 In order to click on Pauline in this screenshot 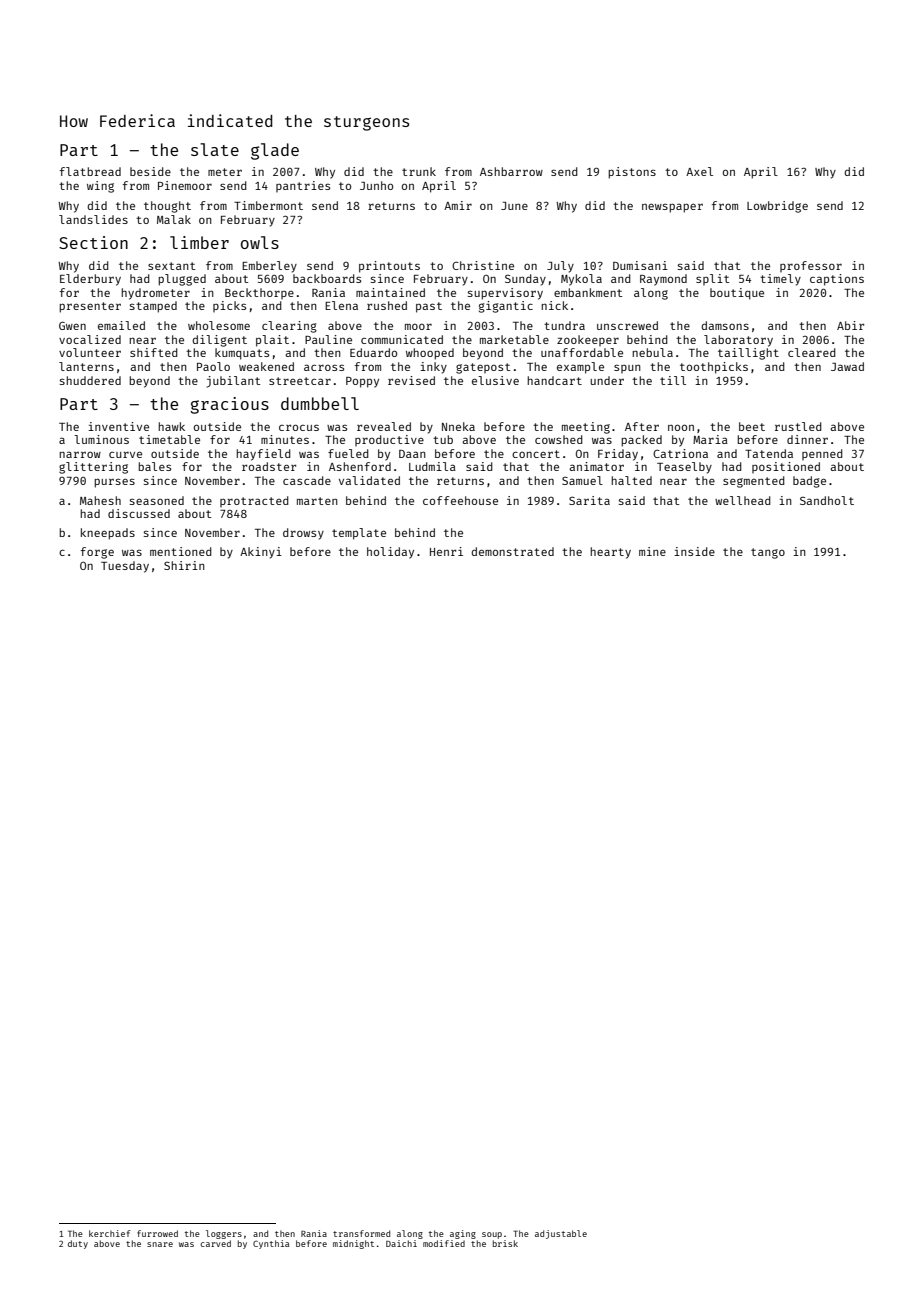, I will do `click(328, 339)`.
